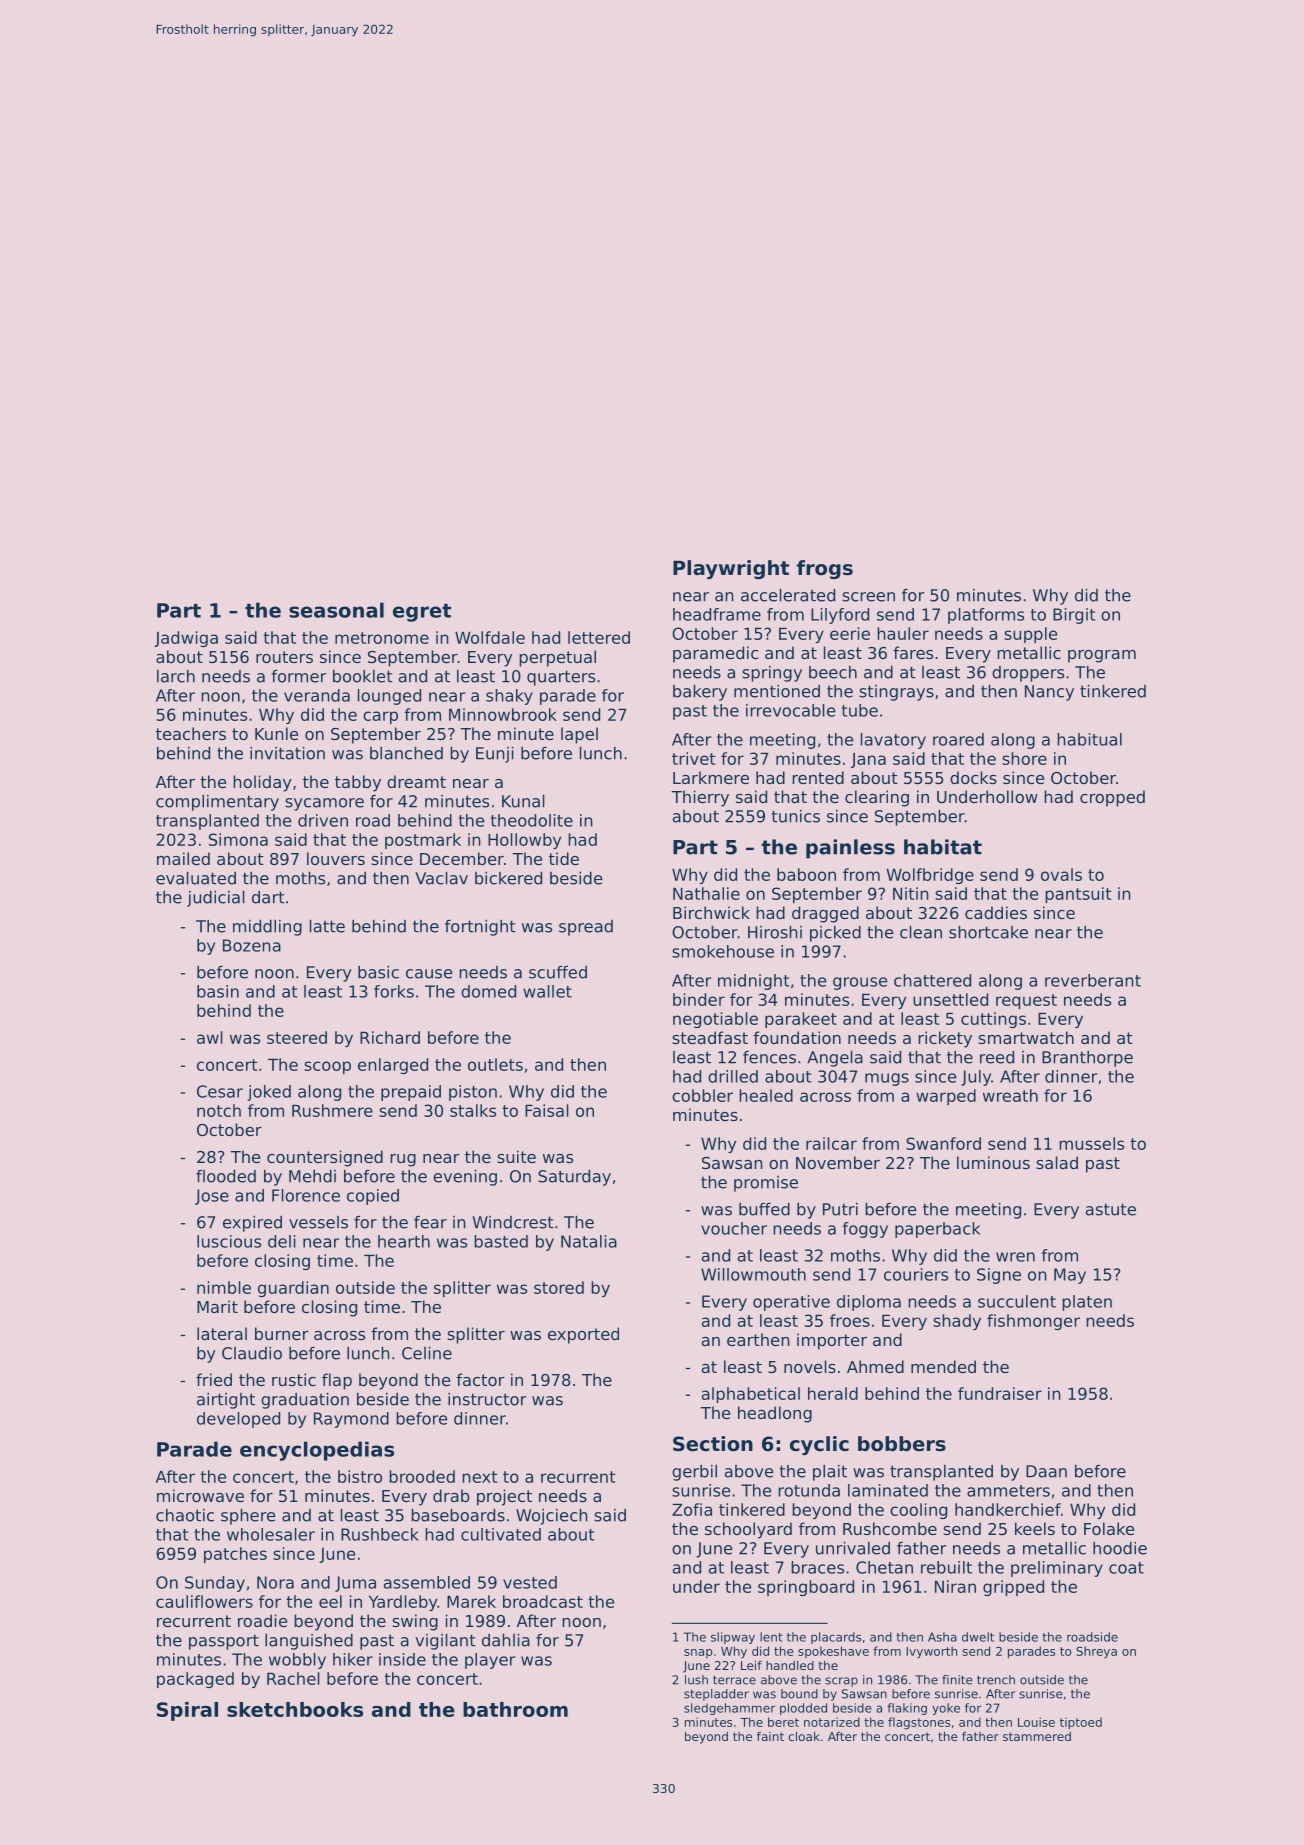 The width and height of the document is (1304, 1845). I want to click on mussels, so click(1091, 1143).
